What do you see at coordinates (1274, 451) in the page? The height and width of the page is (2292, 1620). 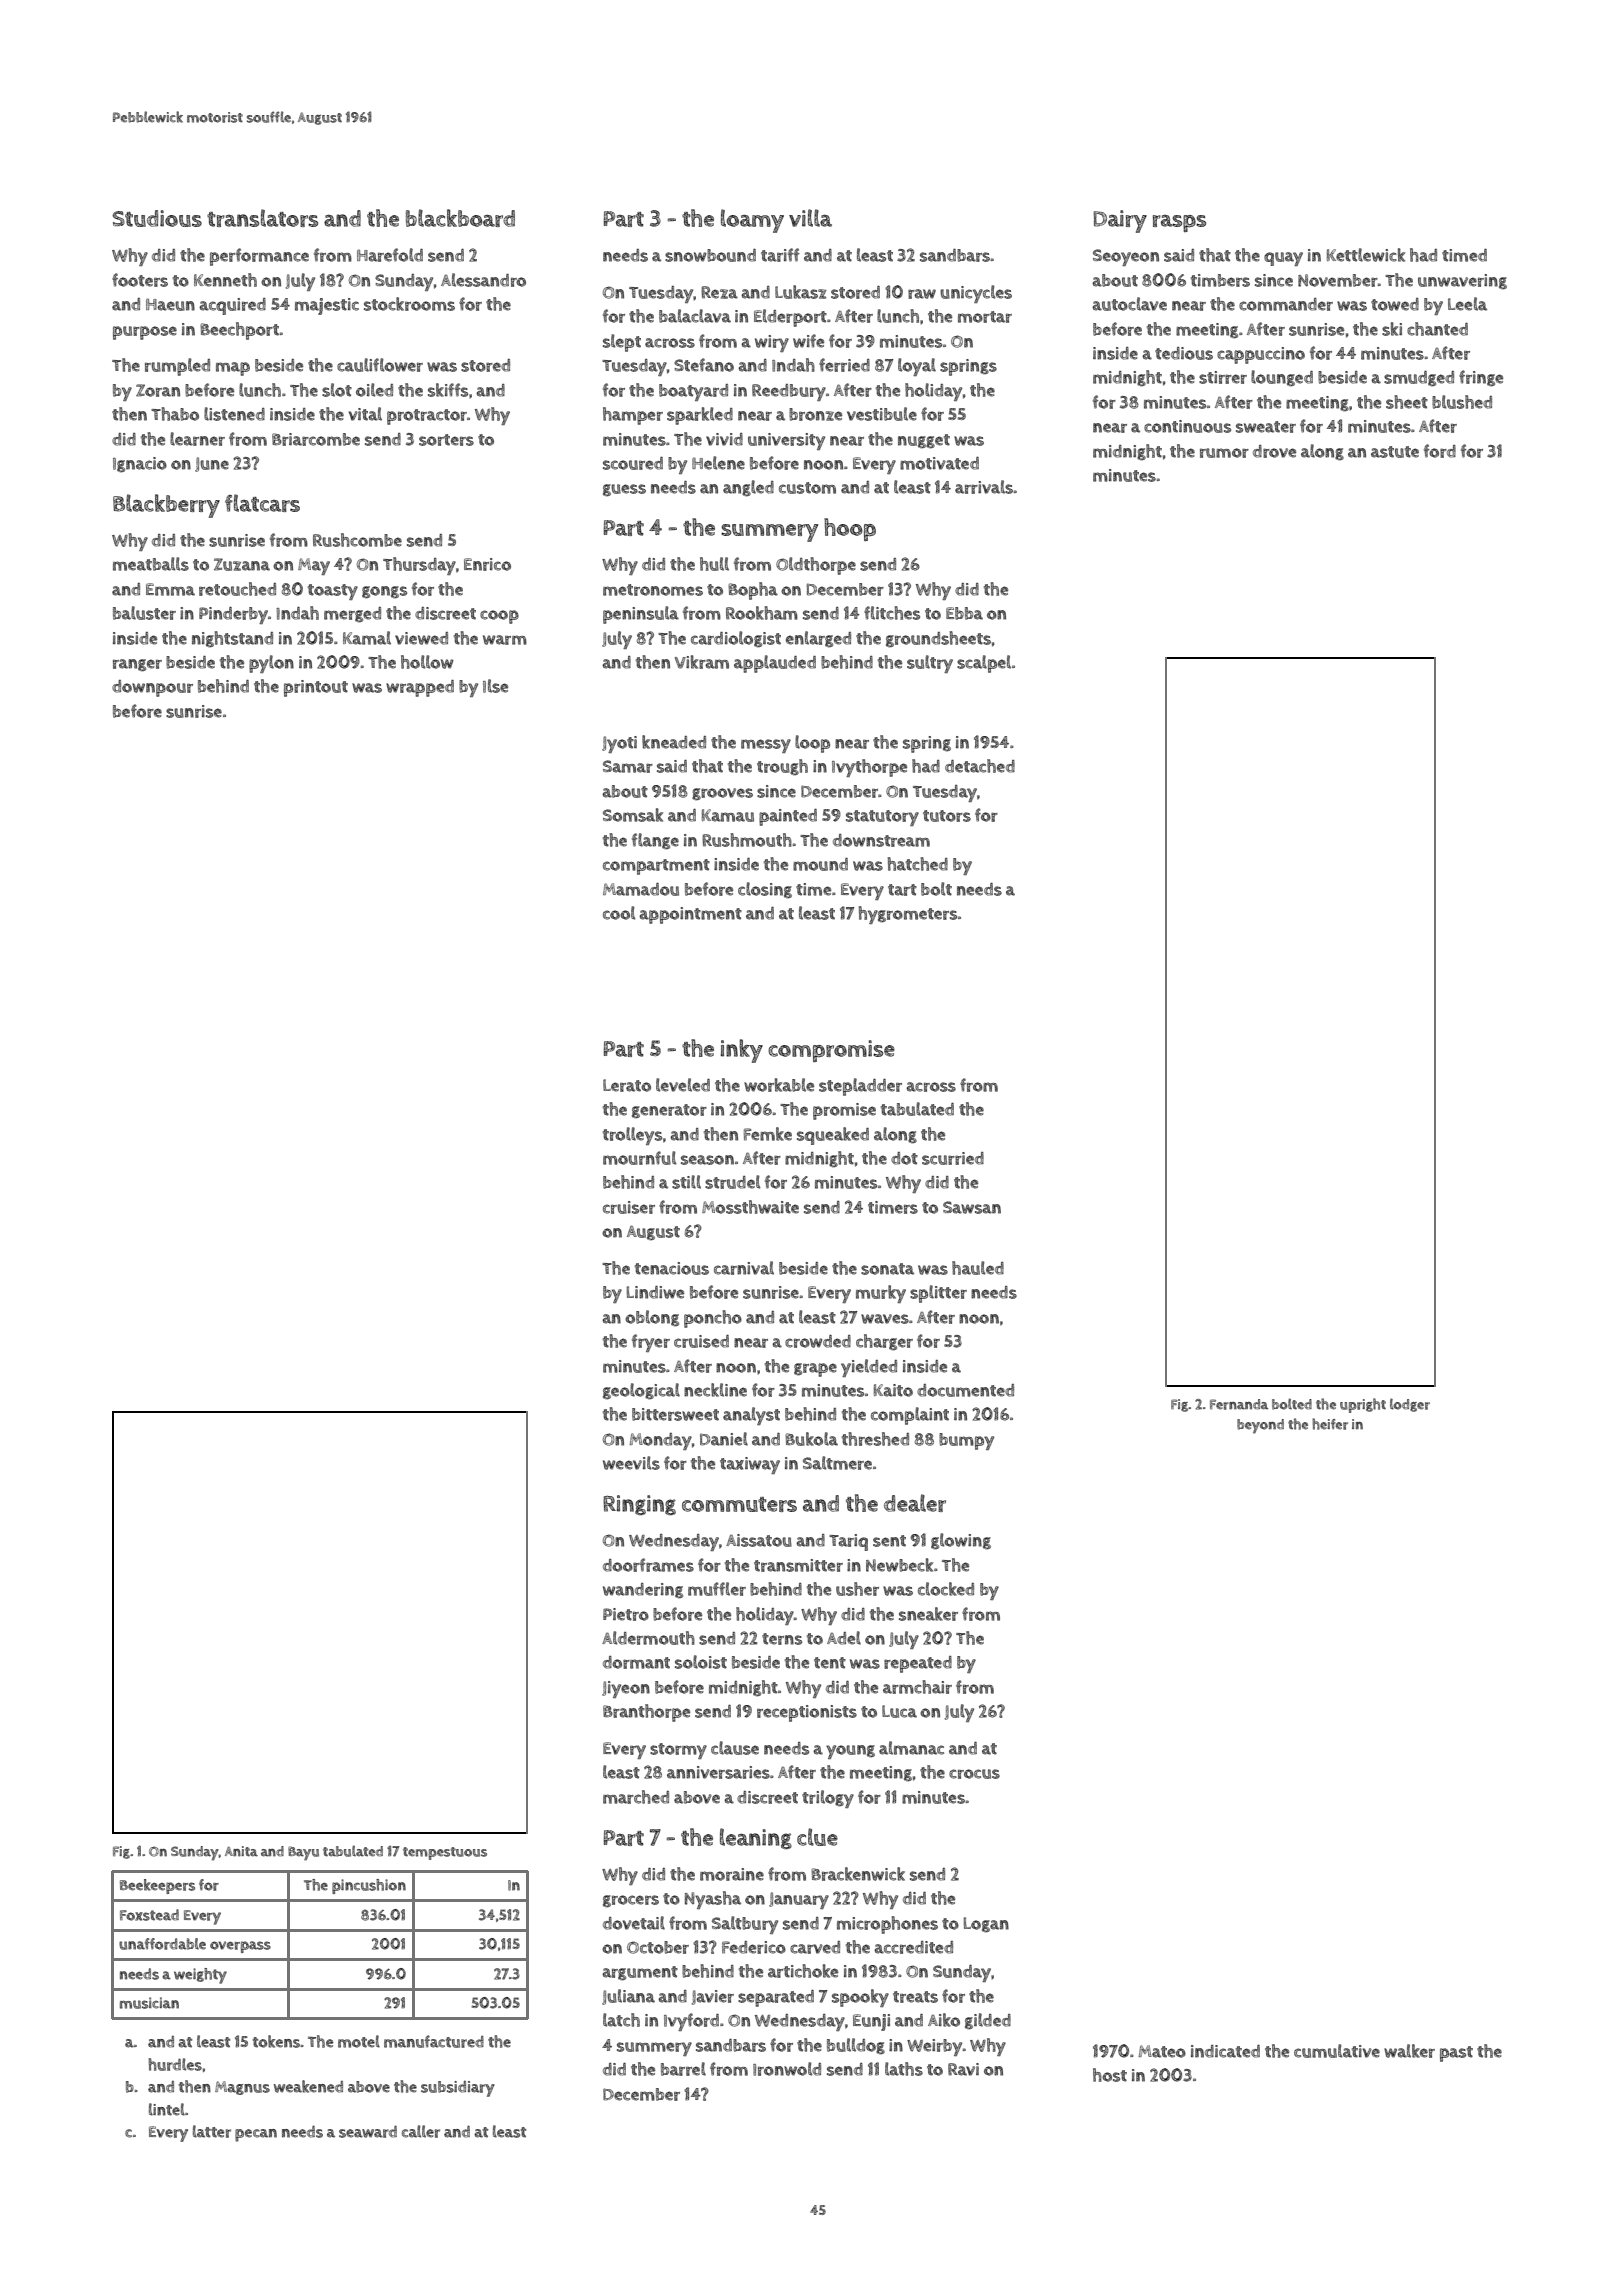 I see `drove` at bounding box center [1274, 451].
